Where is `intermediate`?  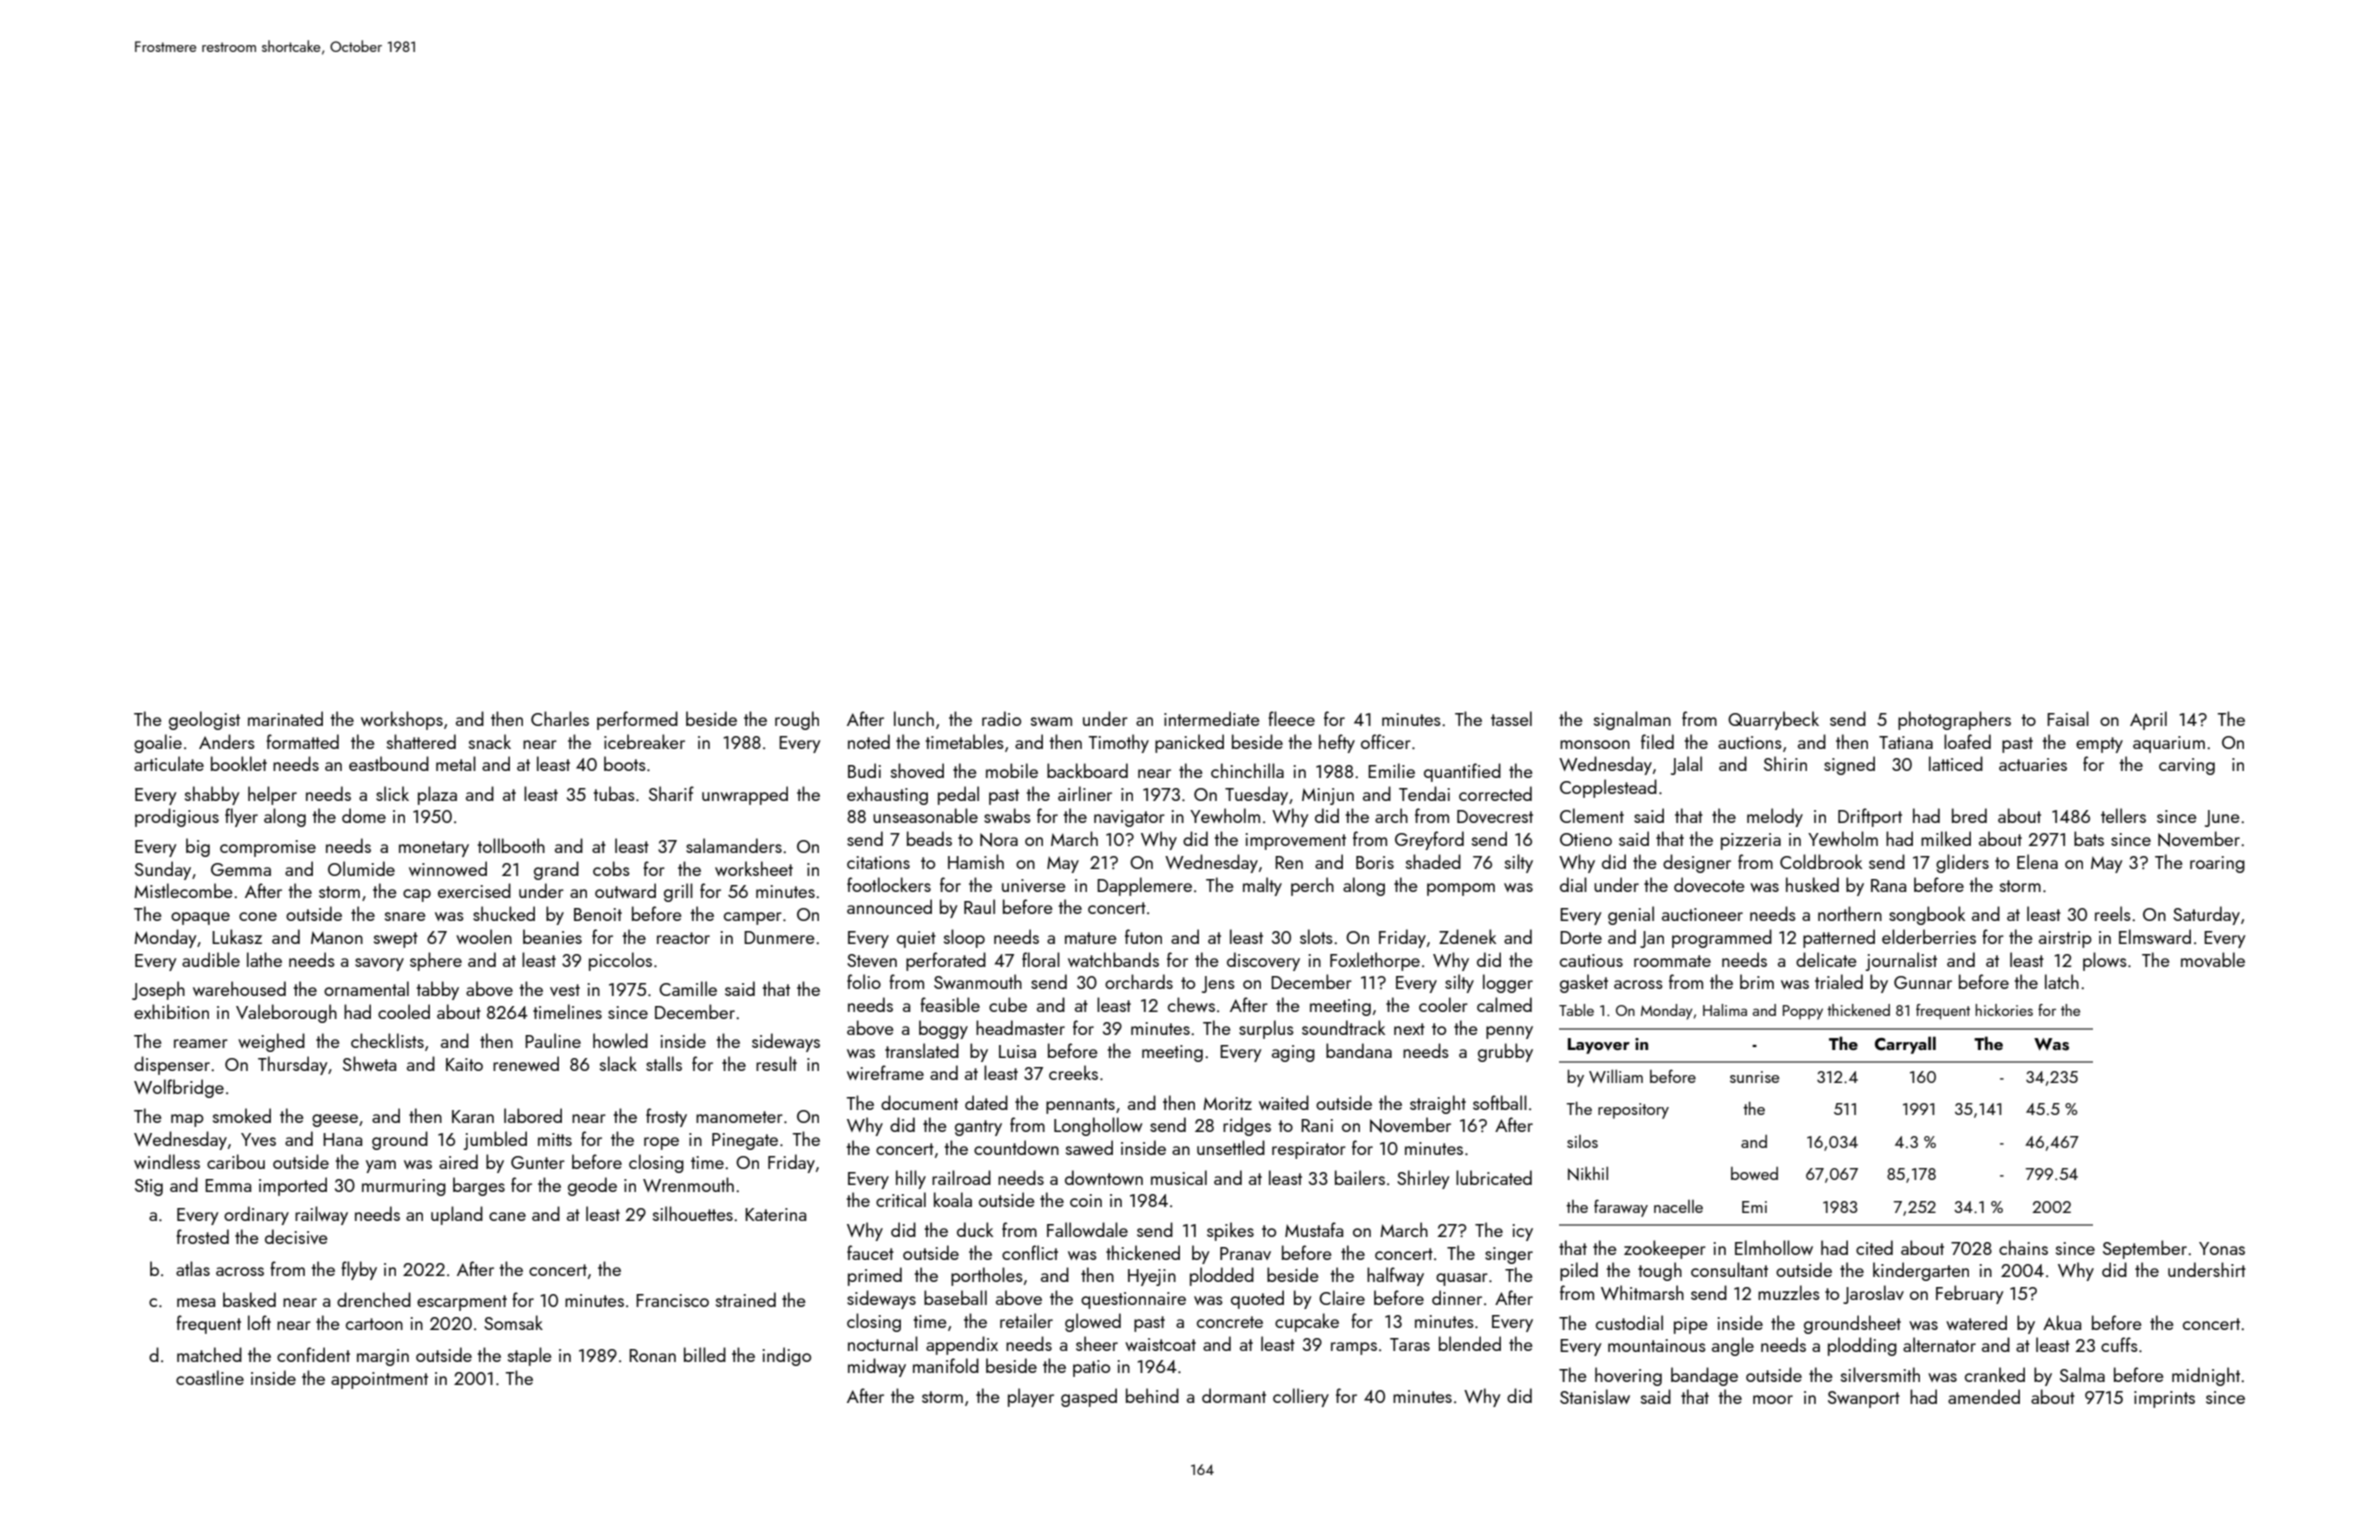 intermediate is located at coordinates (1212, 718).
